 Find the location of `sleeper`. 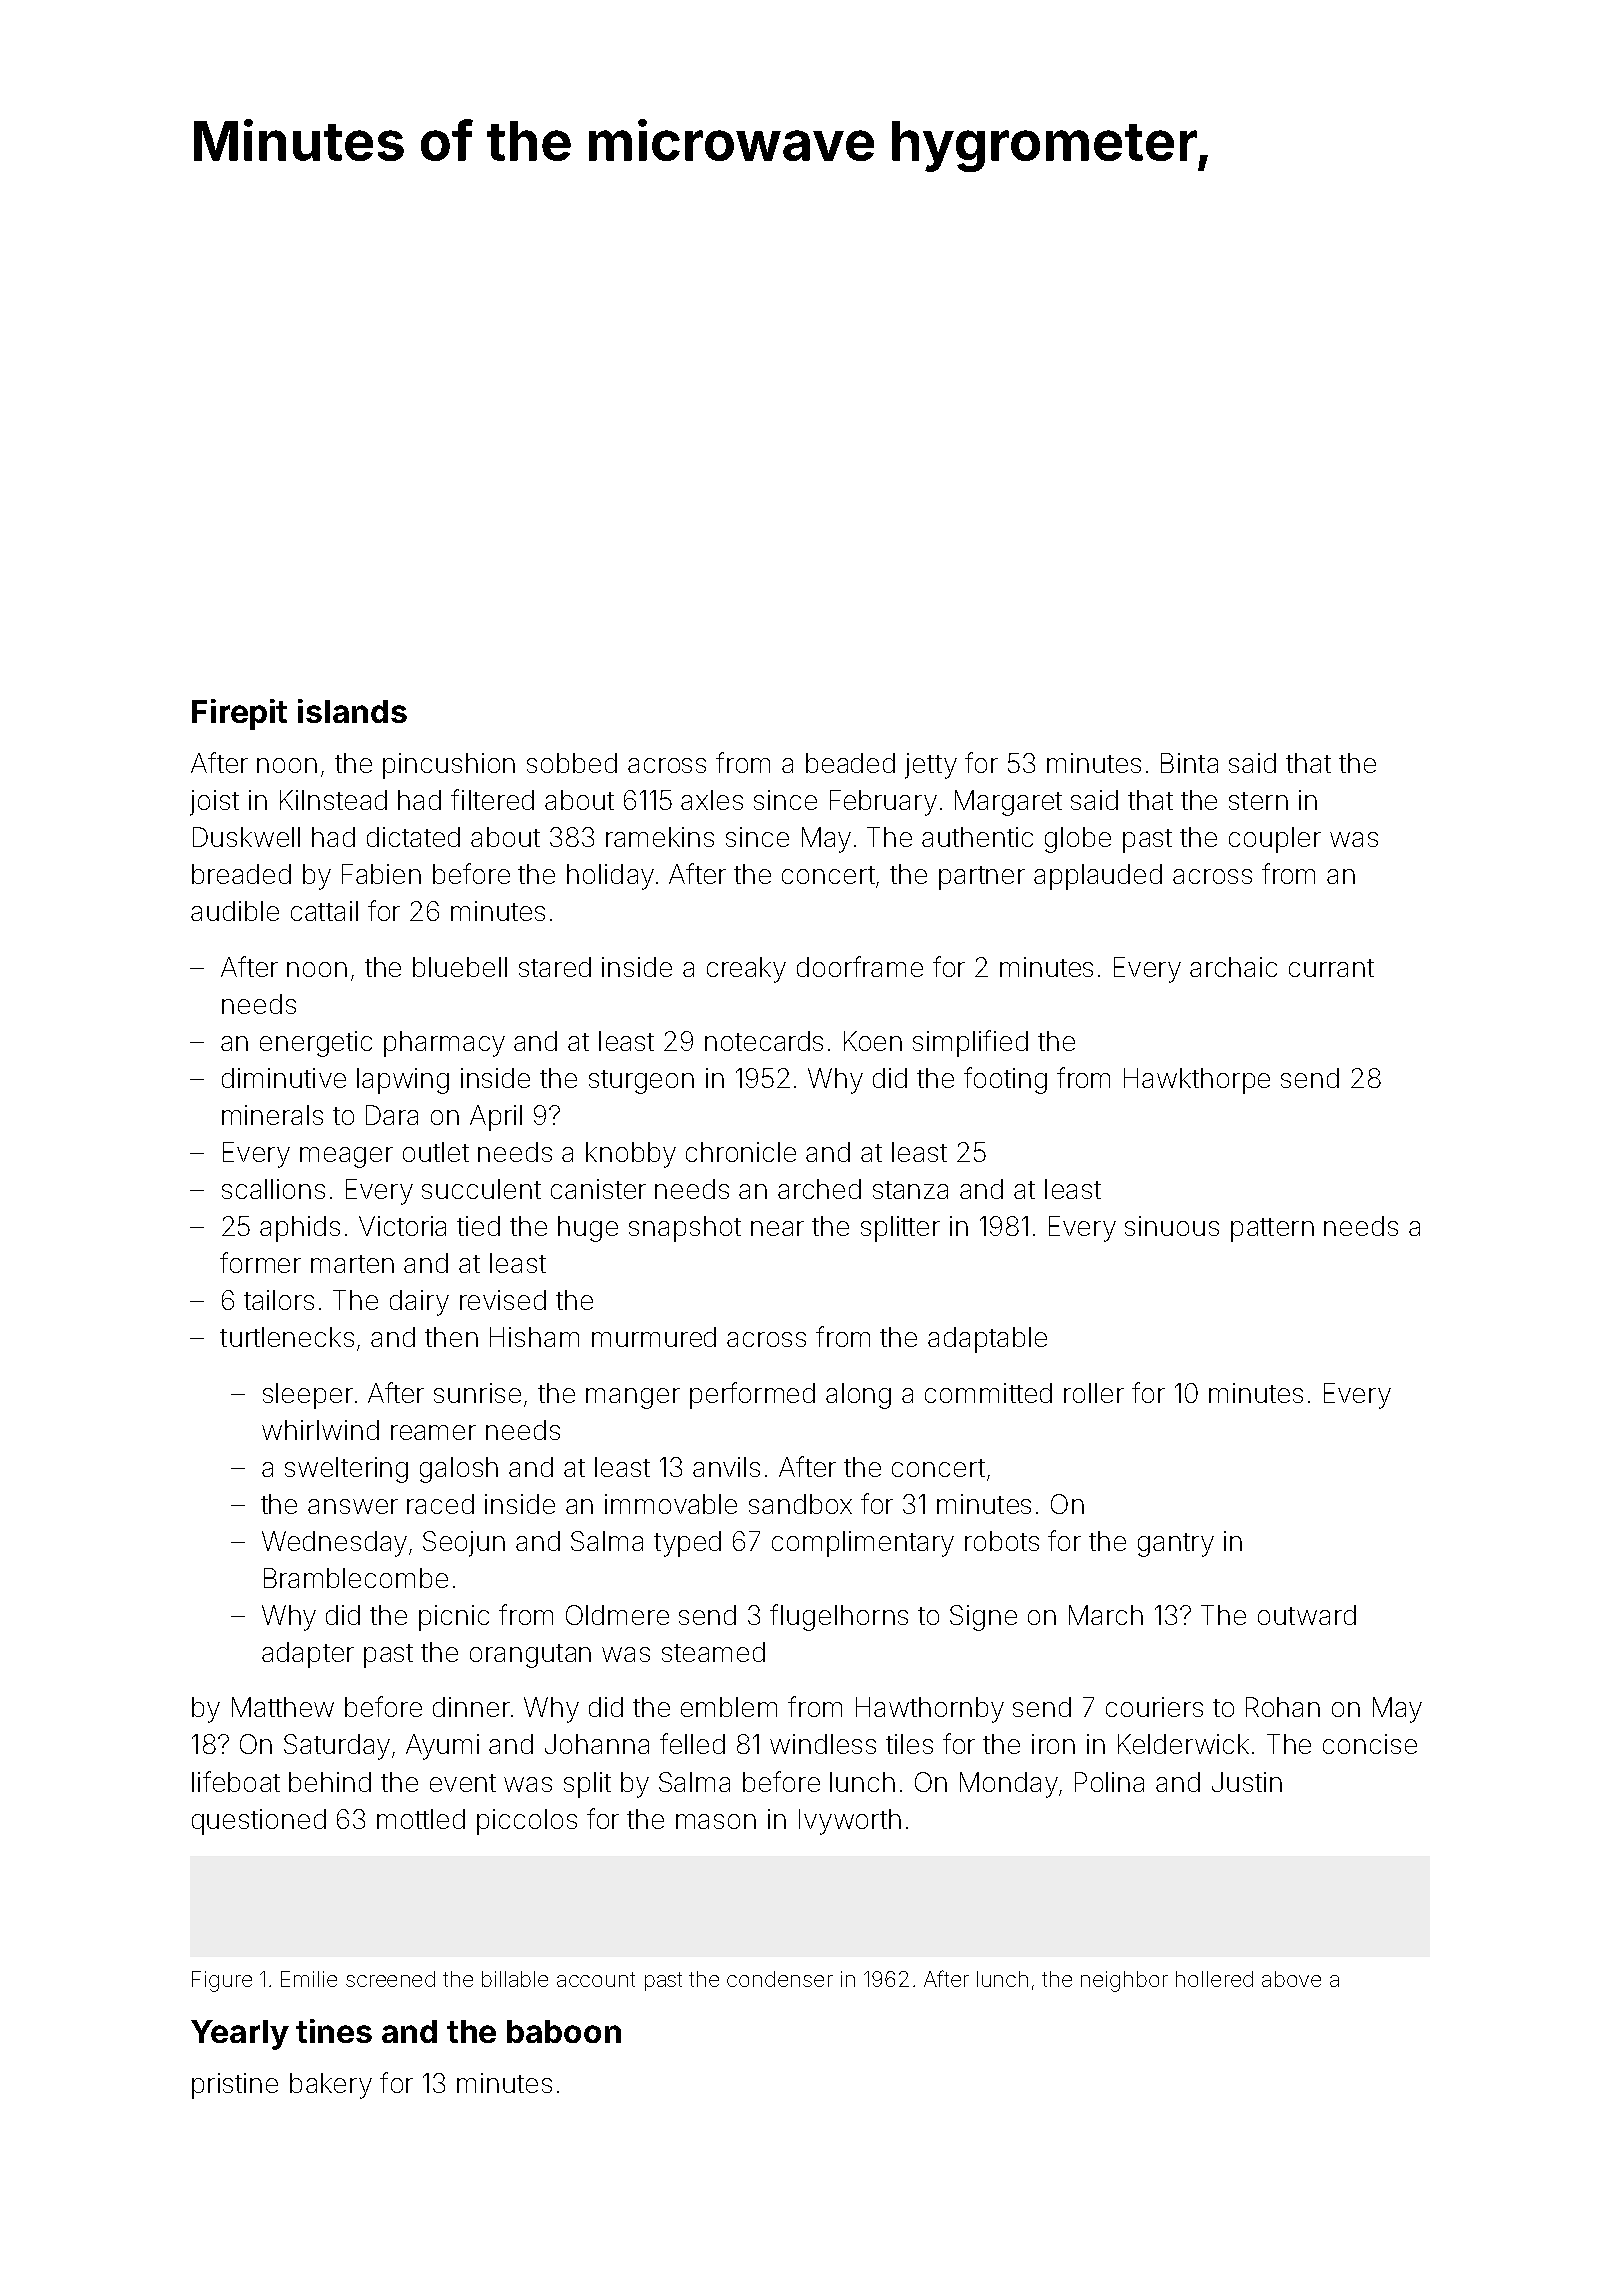

sleeper is located at coordinates (308, 1396).
